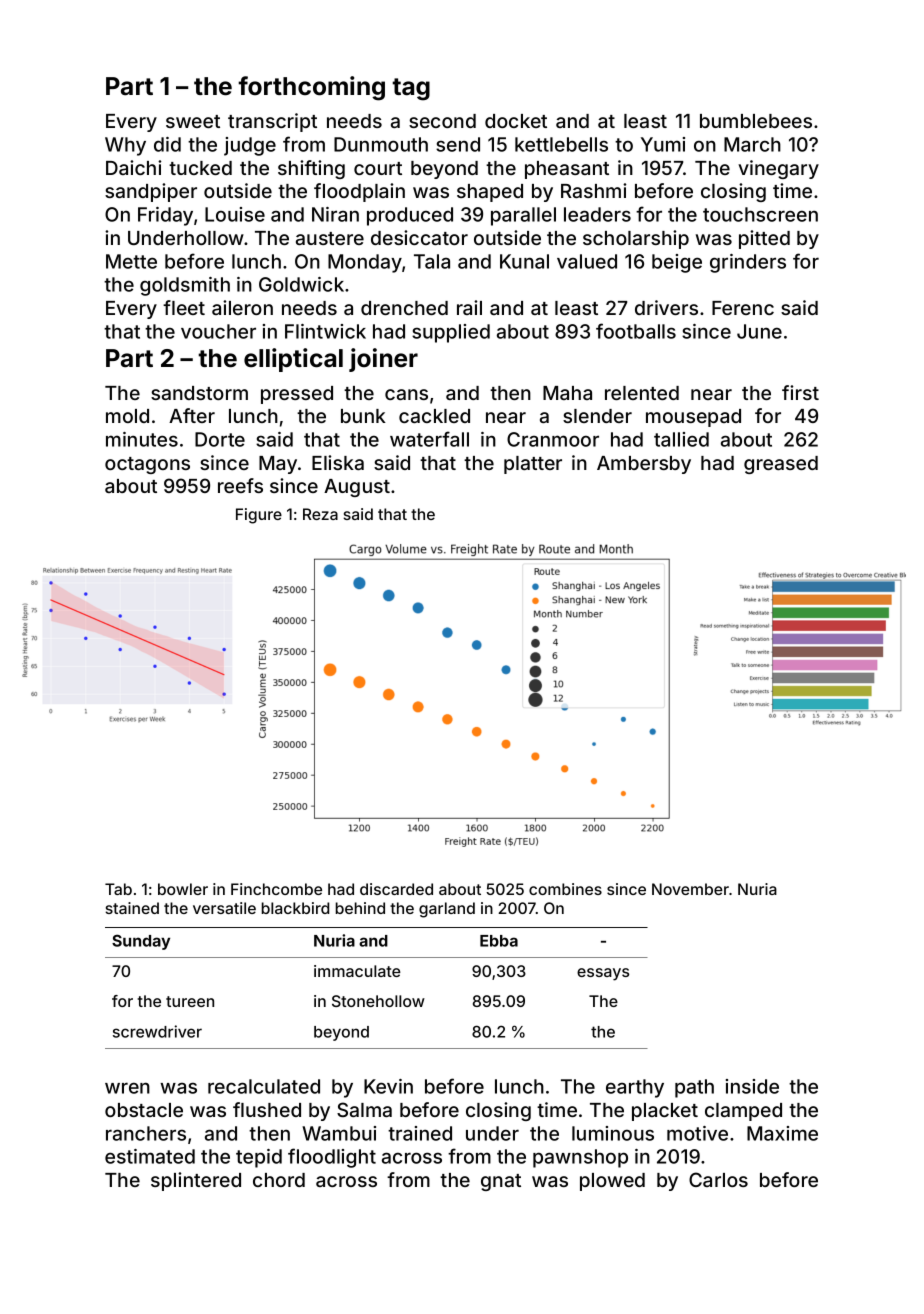 The height and width of the screenshot is (1314, 924). What do you see at coordinates (800, 392) in the screenshot?
I see `first` at bounding box center [800, 392].
